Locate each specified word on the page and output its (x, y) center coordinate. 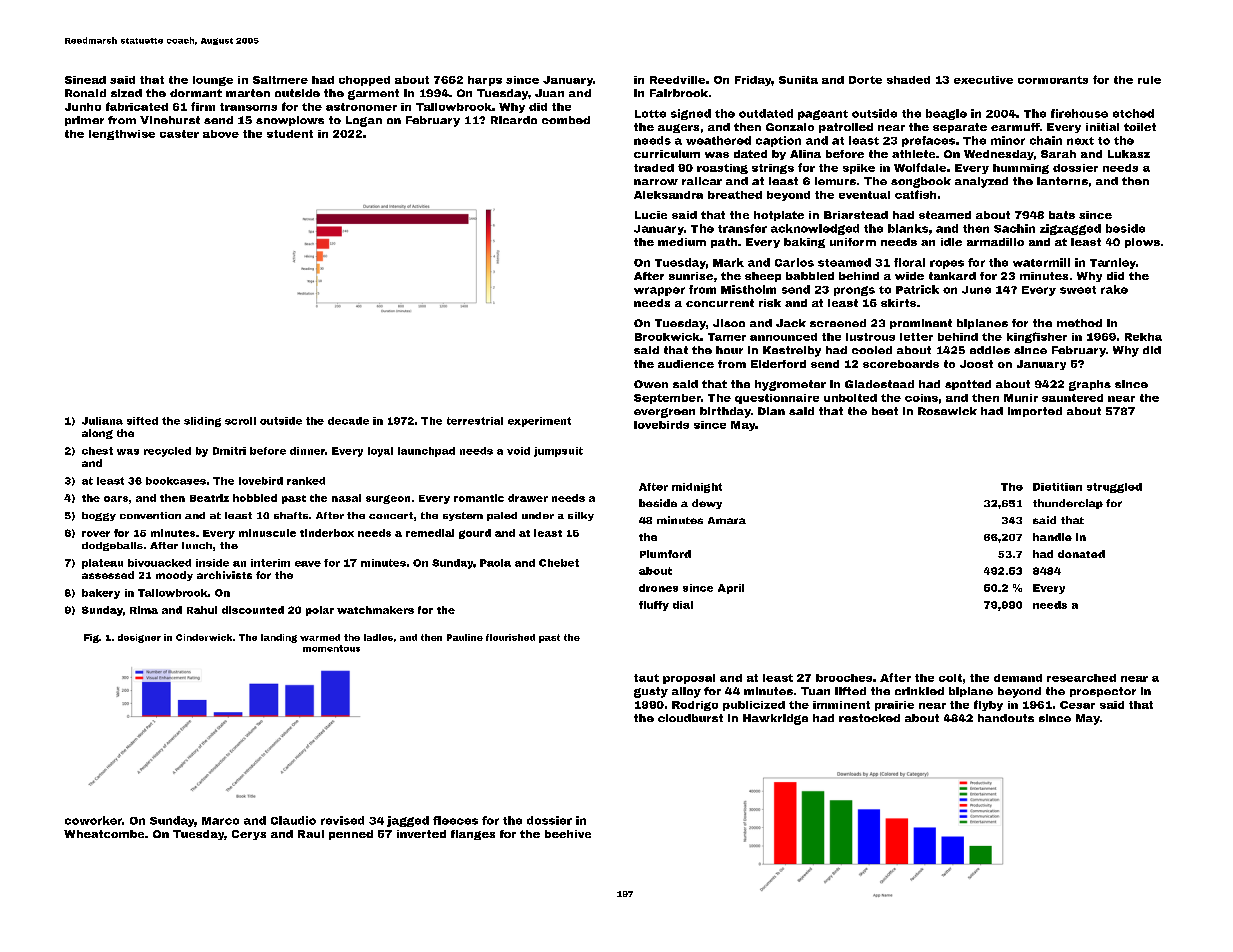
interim (270, 563)
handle (1052, 537)
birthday (725, 412)
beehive (568, 834)
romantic (479, 498)
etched (1133, 113)
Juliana (102, 421)
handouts (1006, 718)
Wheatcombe (104, 834)
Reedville (677, 80)
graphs (1090, 385)
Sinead (85, 80)
